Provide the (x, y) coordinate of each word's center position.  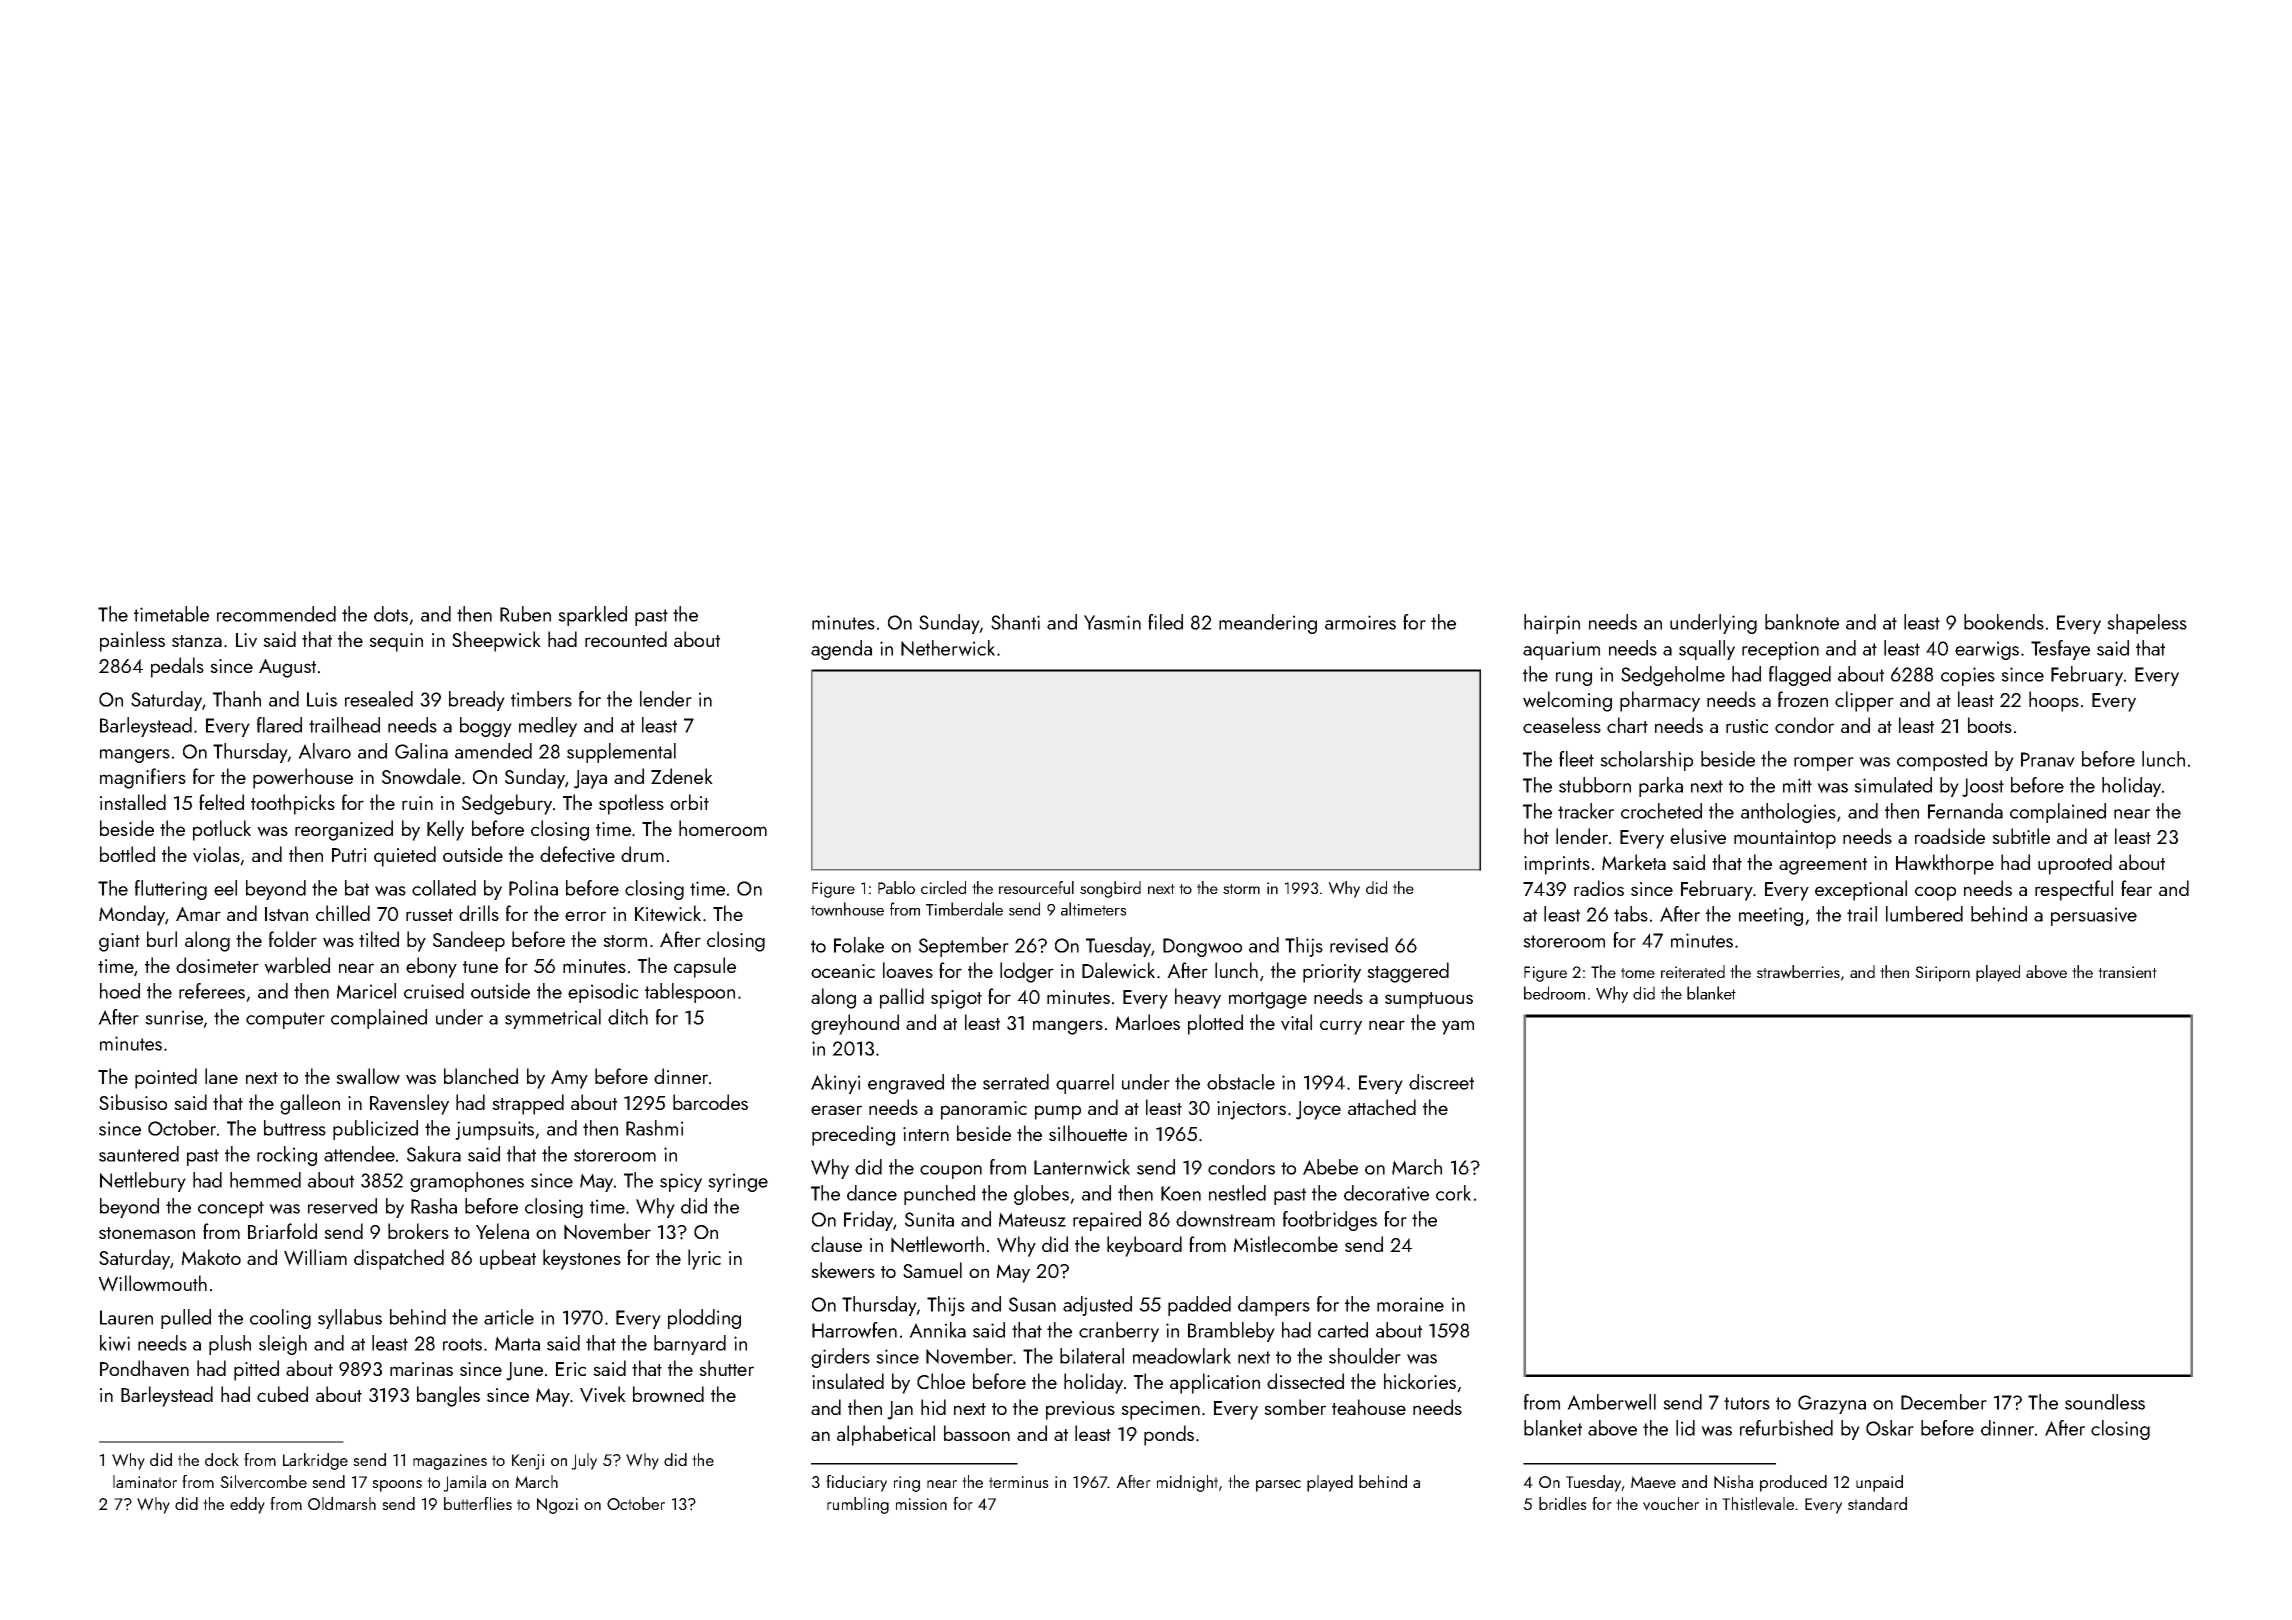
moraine (1410, 1304)
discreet (1441, 1082)
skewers (843, 1270)
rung (1574, 679)
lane (221, 1076)
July (584, 1461)
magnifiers (143, 778)
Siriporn (1942, 974)
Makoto (211, 1257)
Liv (246, 640)
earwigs (1987, 650)
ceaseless (1562, 725)
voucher (1671, 1504)
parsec (1278, 1486)
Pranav (2048, 759)
